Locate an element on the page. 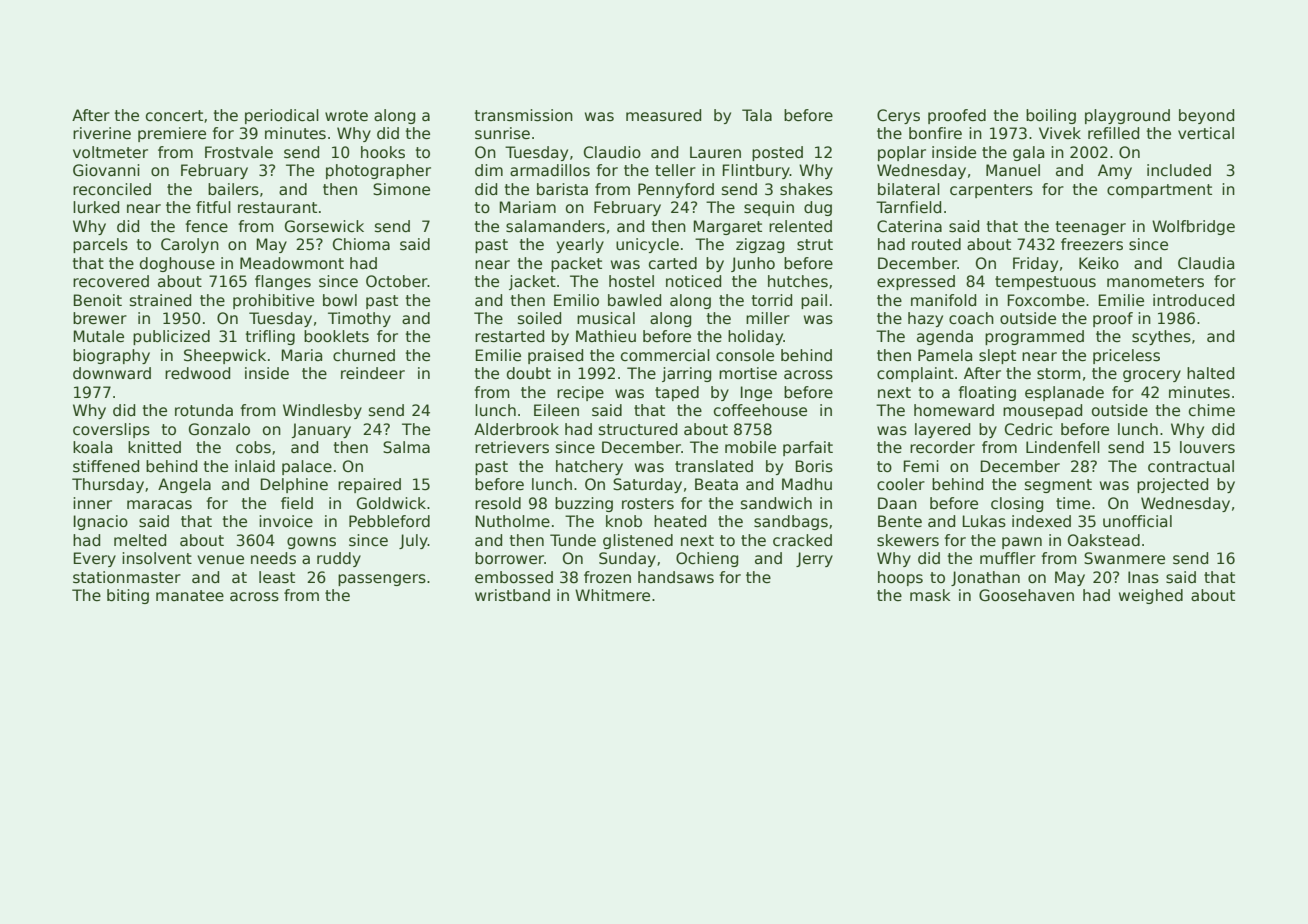 The width and height of the image is (1308, 924). Swanmere is located at coordinates (1124, 558).
